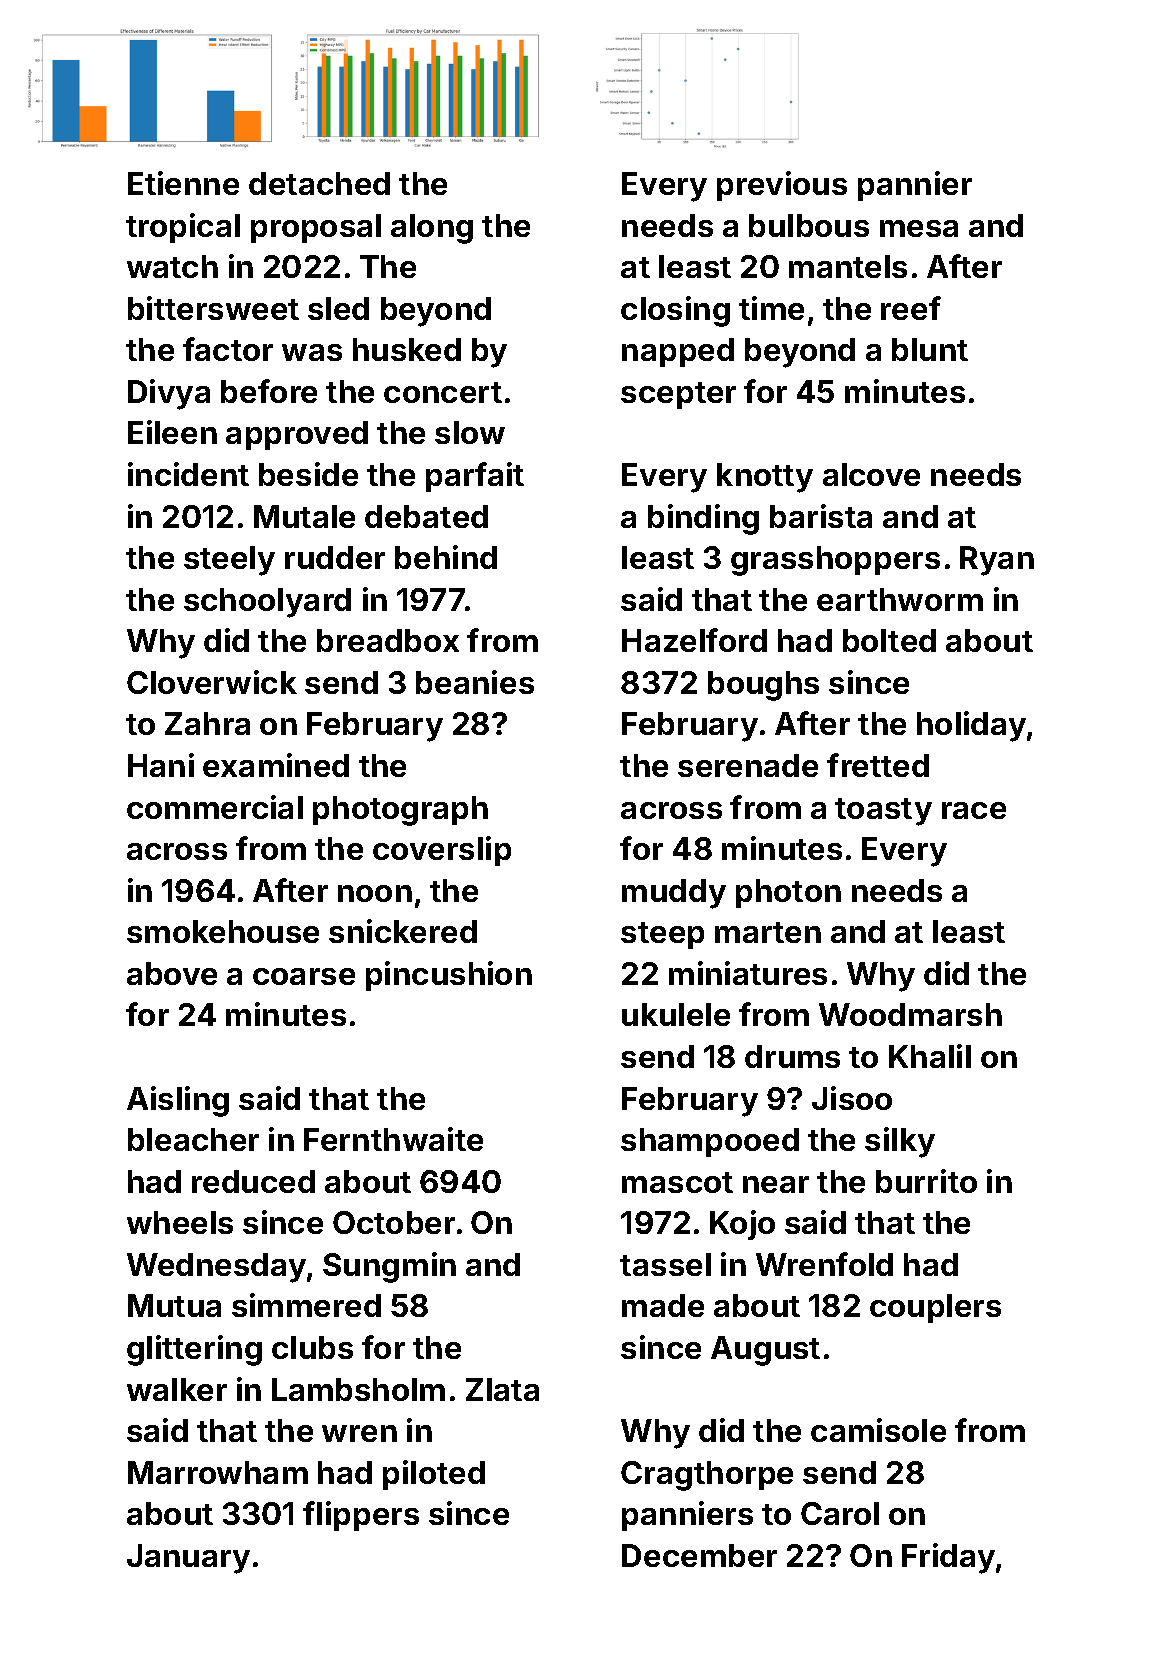  Describe the element at coordinates (174, 1305) in the screenshot. I see `Mutua` at that location.
